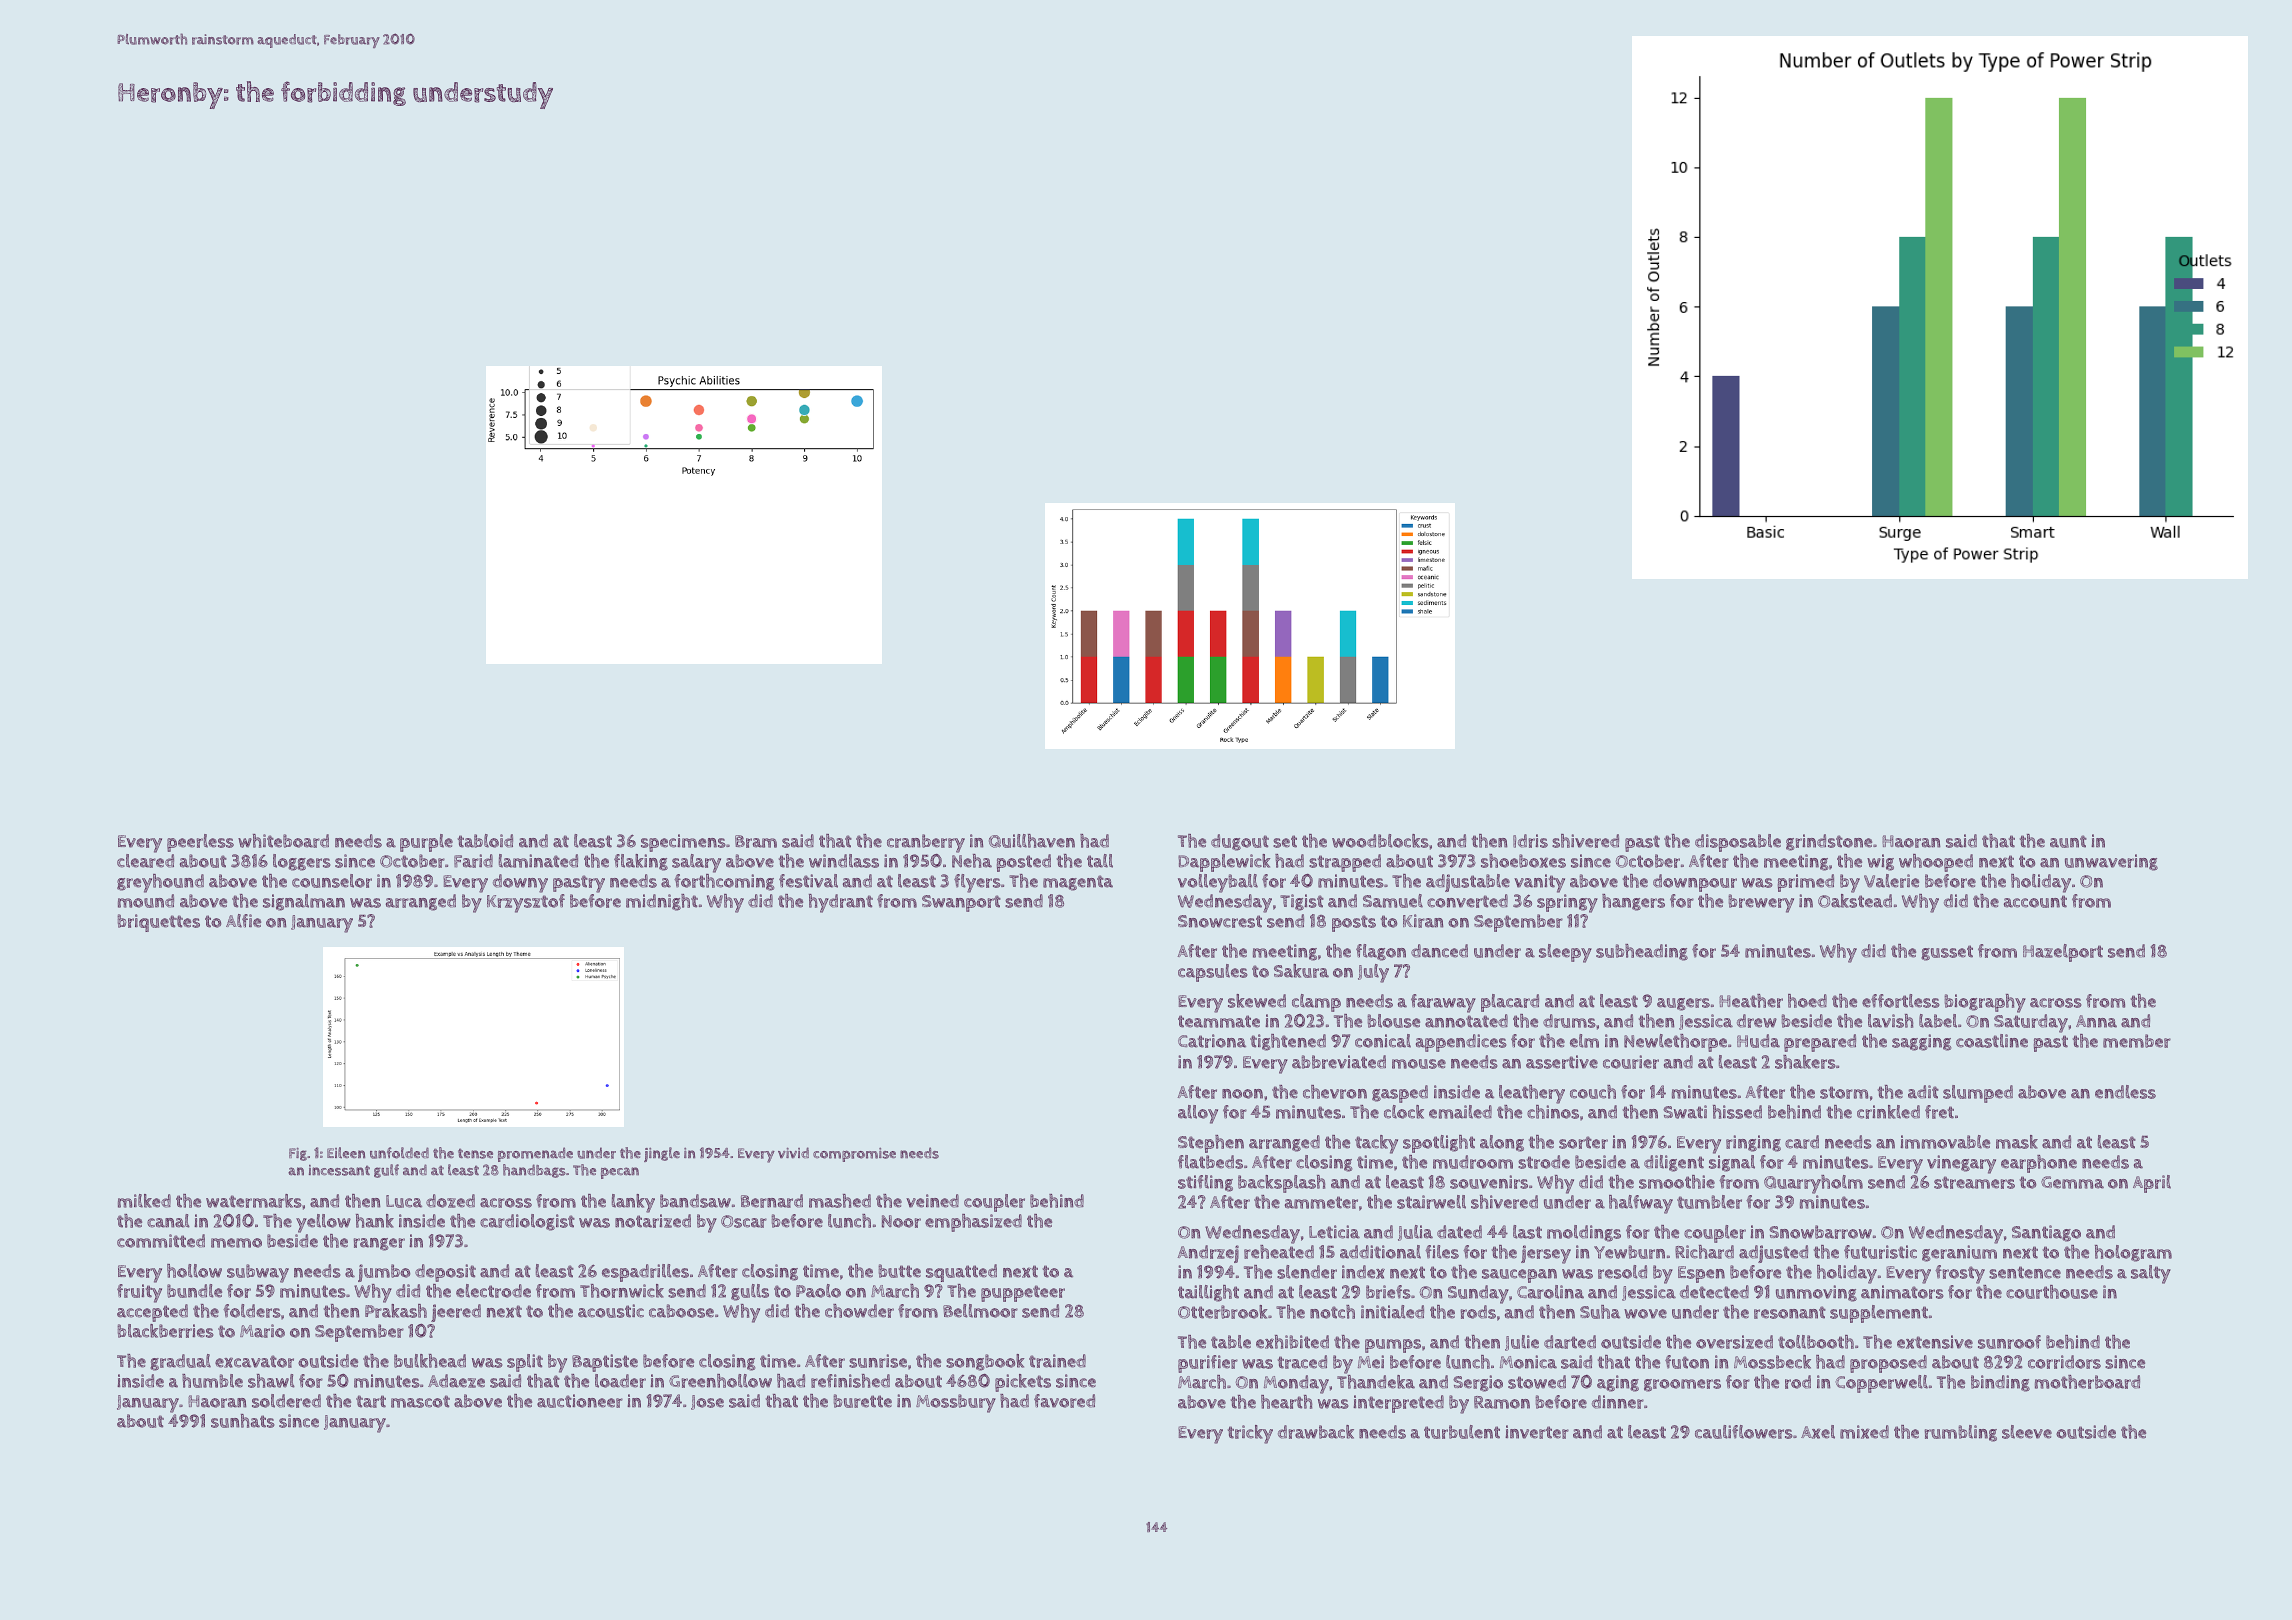  I want to click on aunt, so click(2068, 841).
